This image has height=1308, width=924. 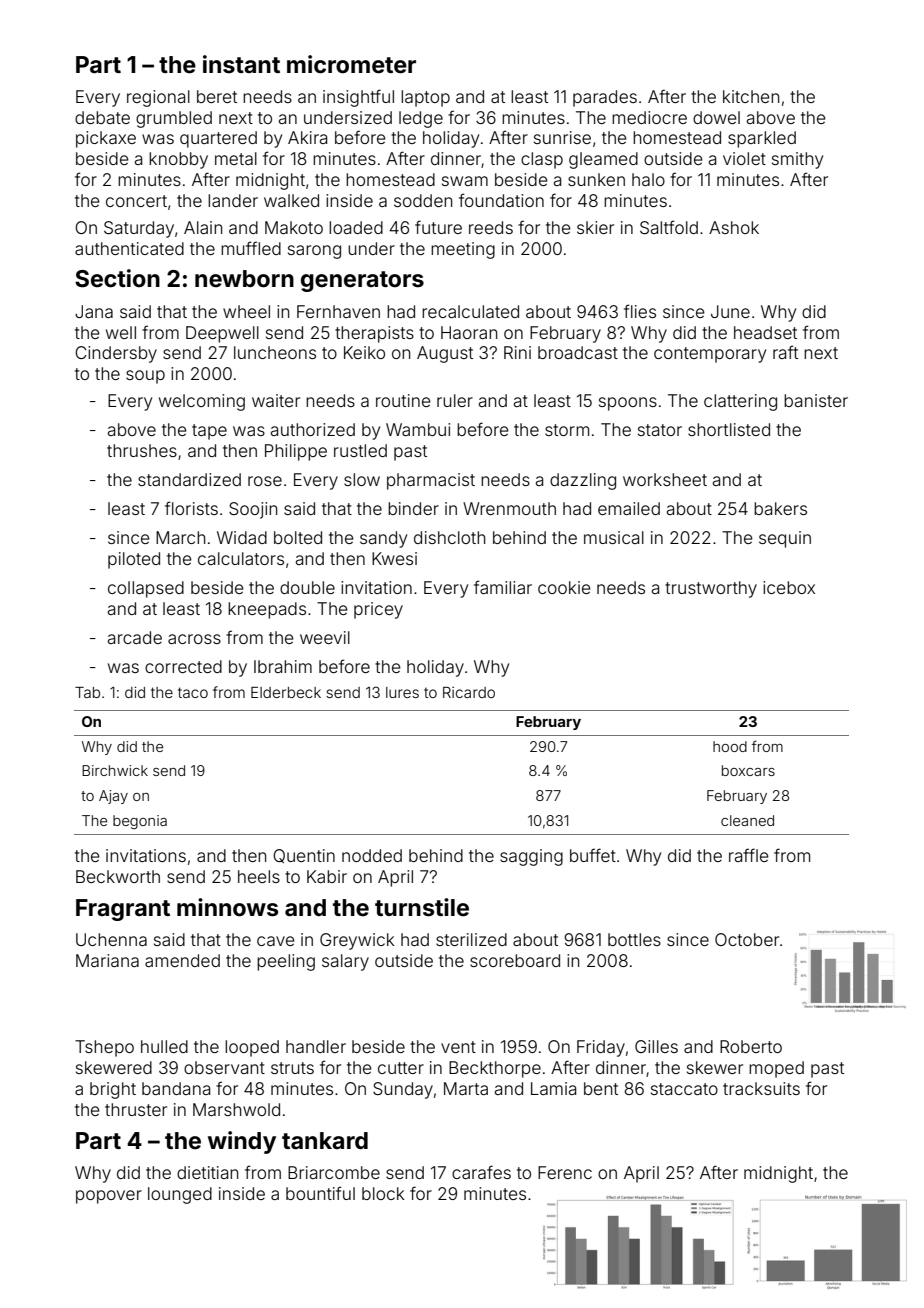 I want to click on bakers, so click(x=780, y=508).
